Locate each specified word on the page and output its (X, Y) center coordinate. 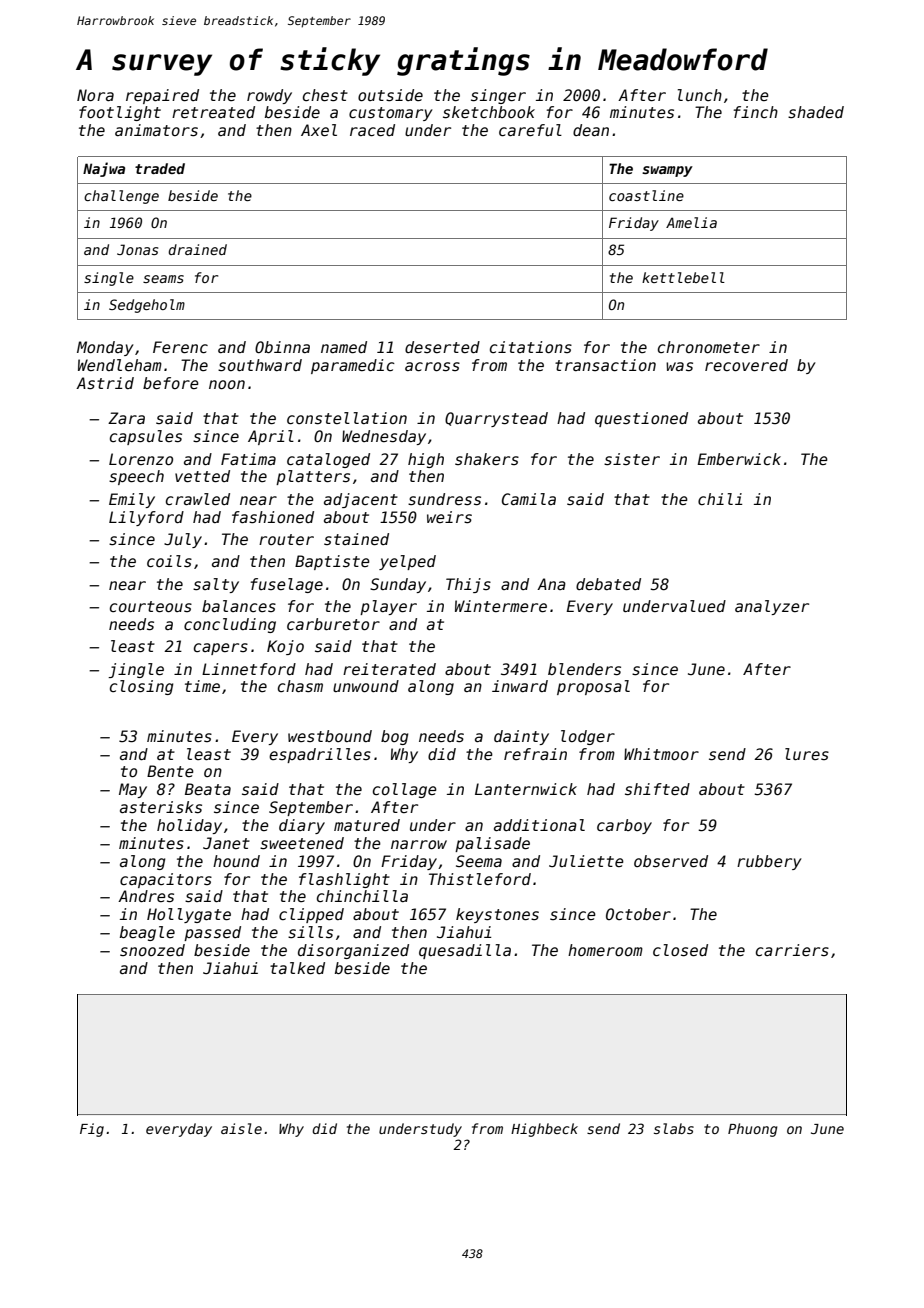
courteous (151, 606)
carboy (624, 826)
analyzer (772, 607)
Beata (208, 789)
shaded (816, 112)
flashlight (344, 880)
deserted (442, 347)
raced (372, 130)
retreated (213, 112)
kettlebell (683, 277)
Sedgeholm (147, 306)
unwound (366, 686)
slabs (674, 1128)
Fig (92, 1130)
